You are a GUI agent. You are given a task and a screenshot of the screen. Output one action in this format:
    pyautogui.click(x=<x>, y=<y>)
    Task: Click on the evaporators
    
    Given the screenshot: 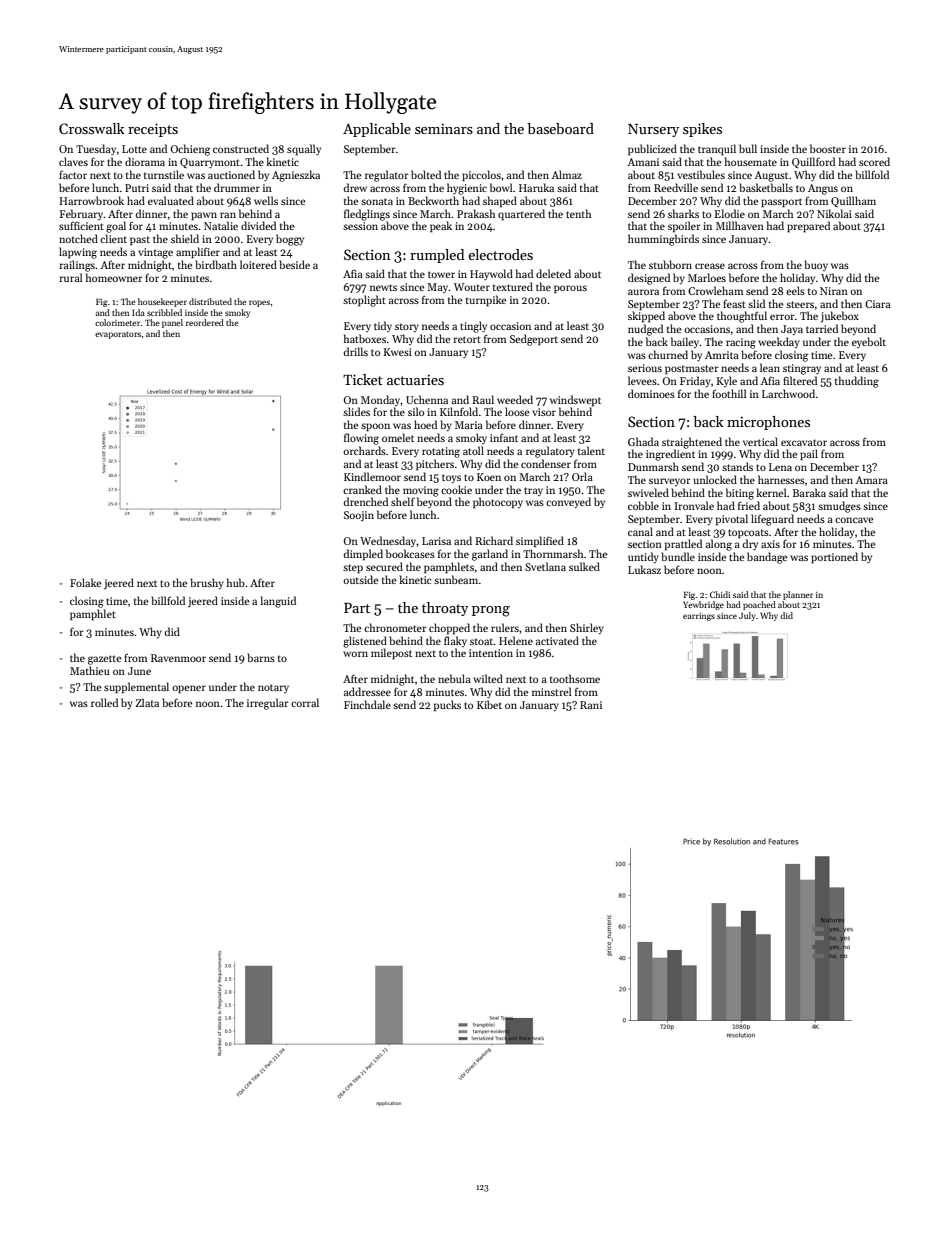 What is the action you would take?
    pyautogui.click(x=118, y=335)
